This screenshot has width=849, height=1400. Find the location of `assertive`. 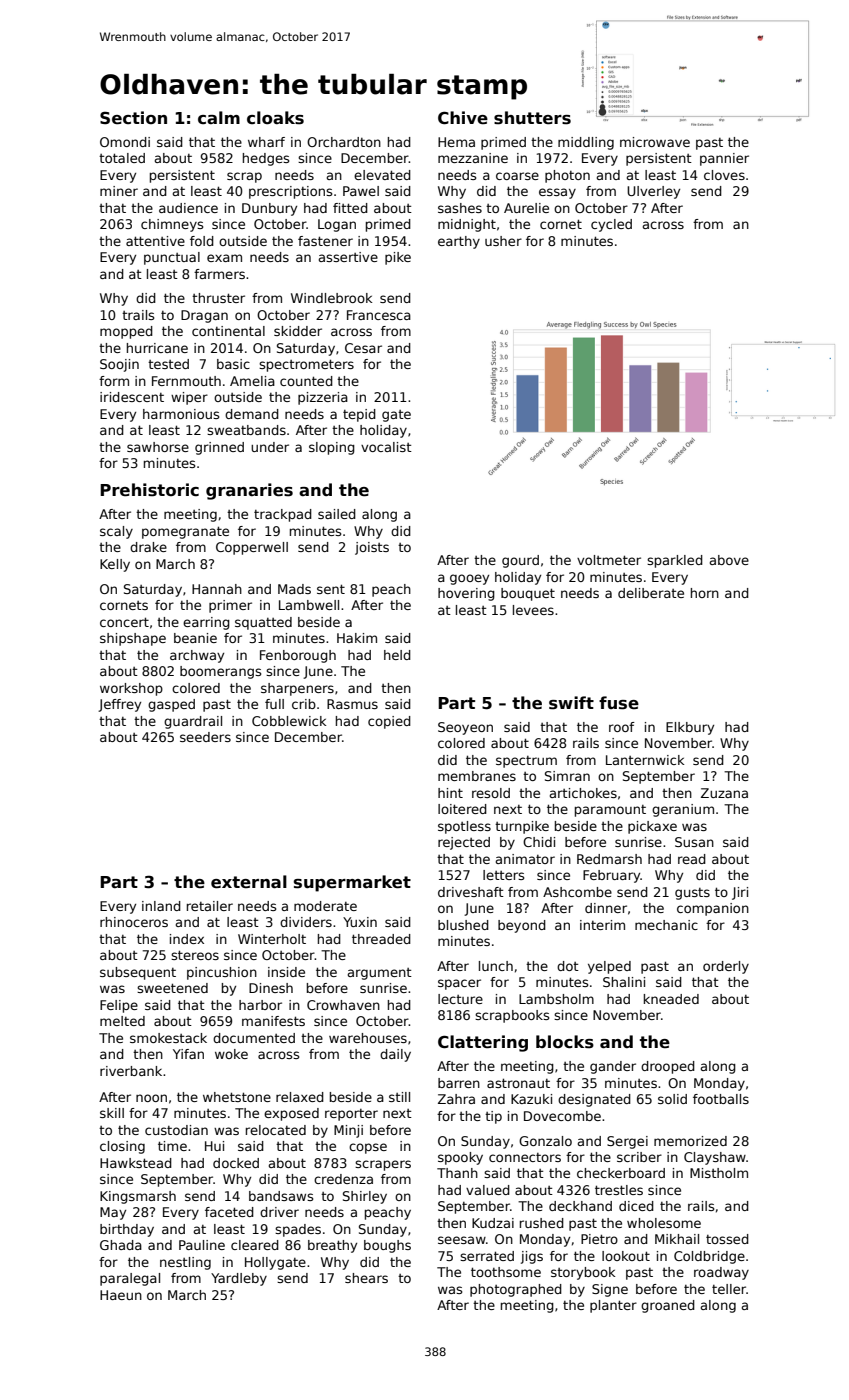

assertive is located at coordinates (348, 257).
